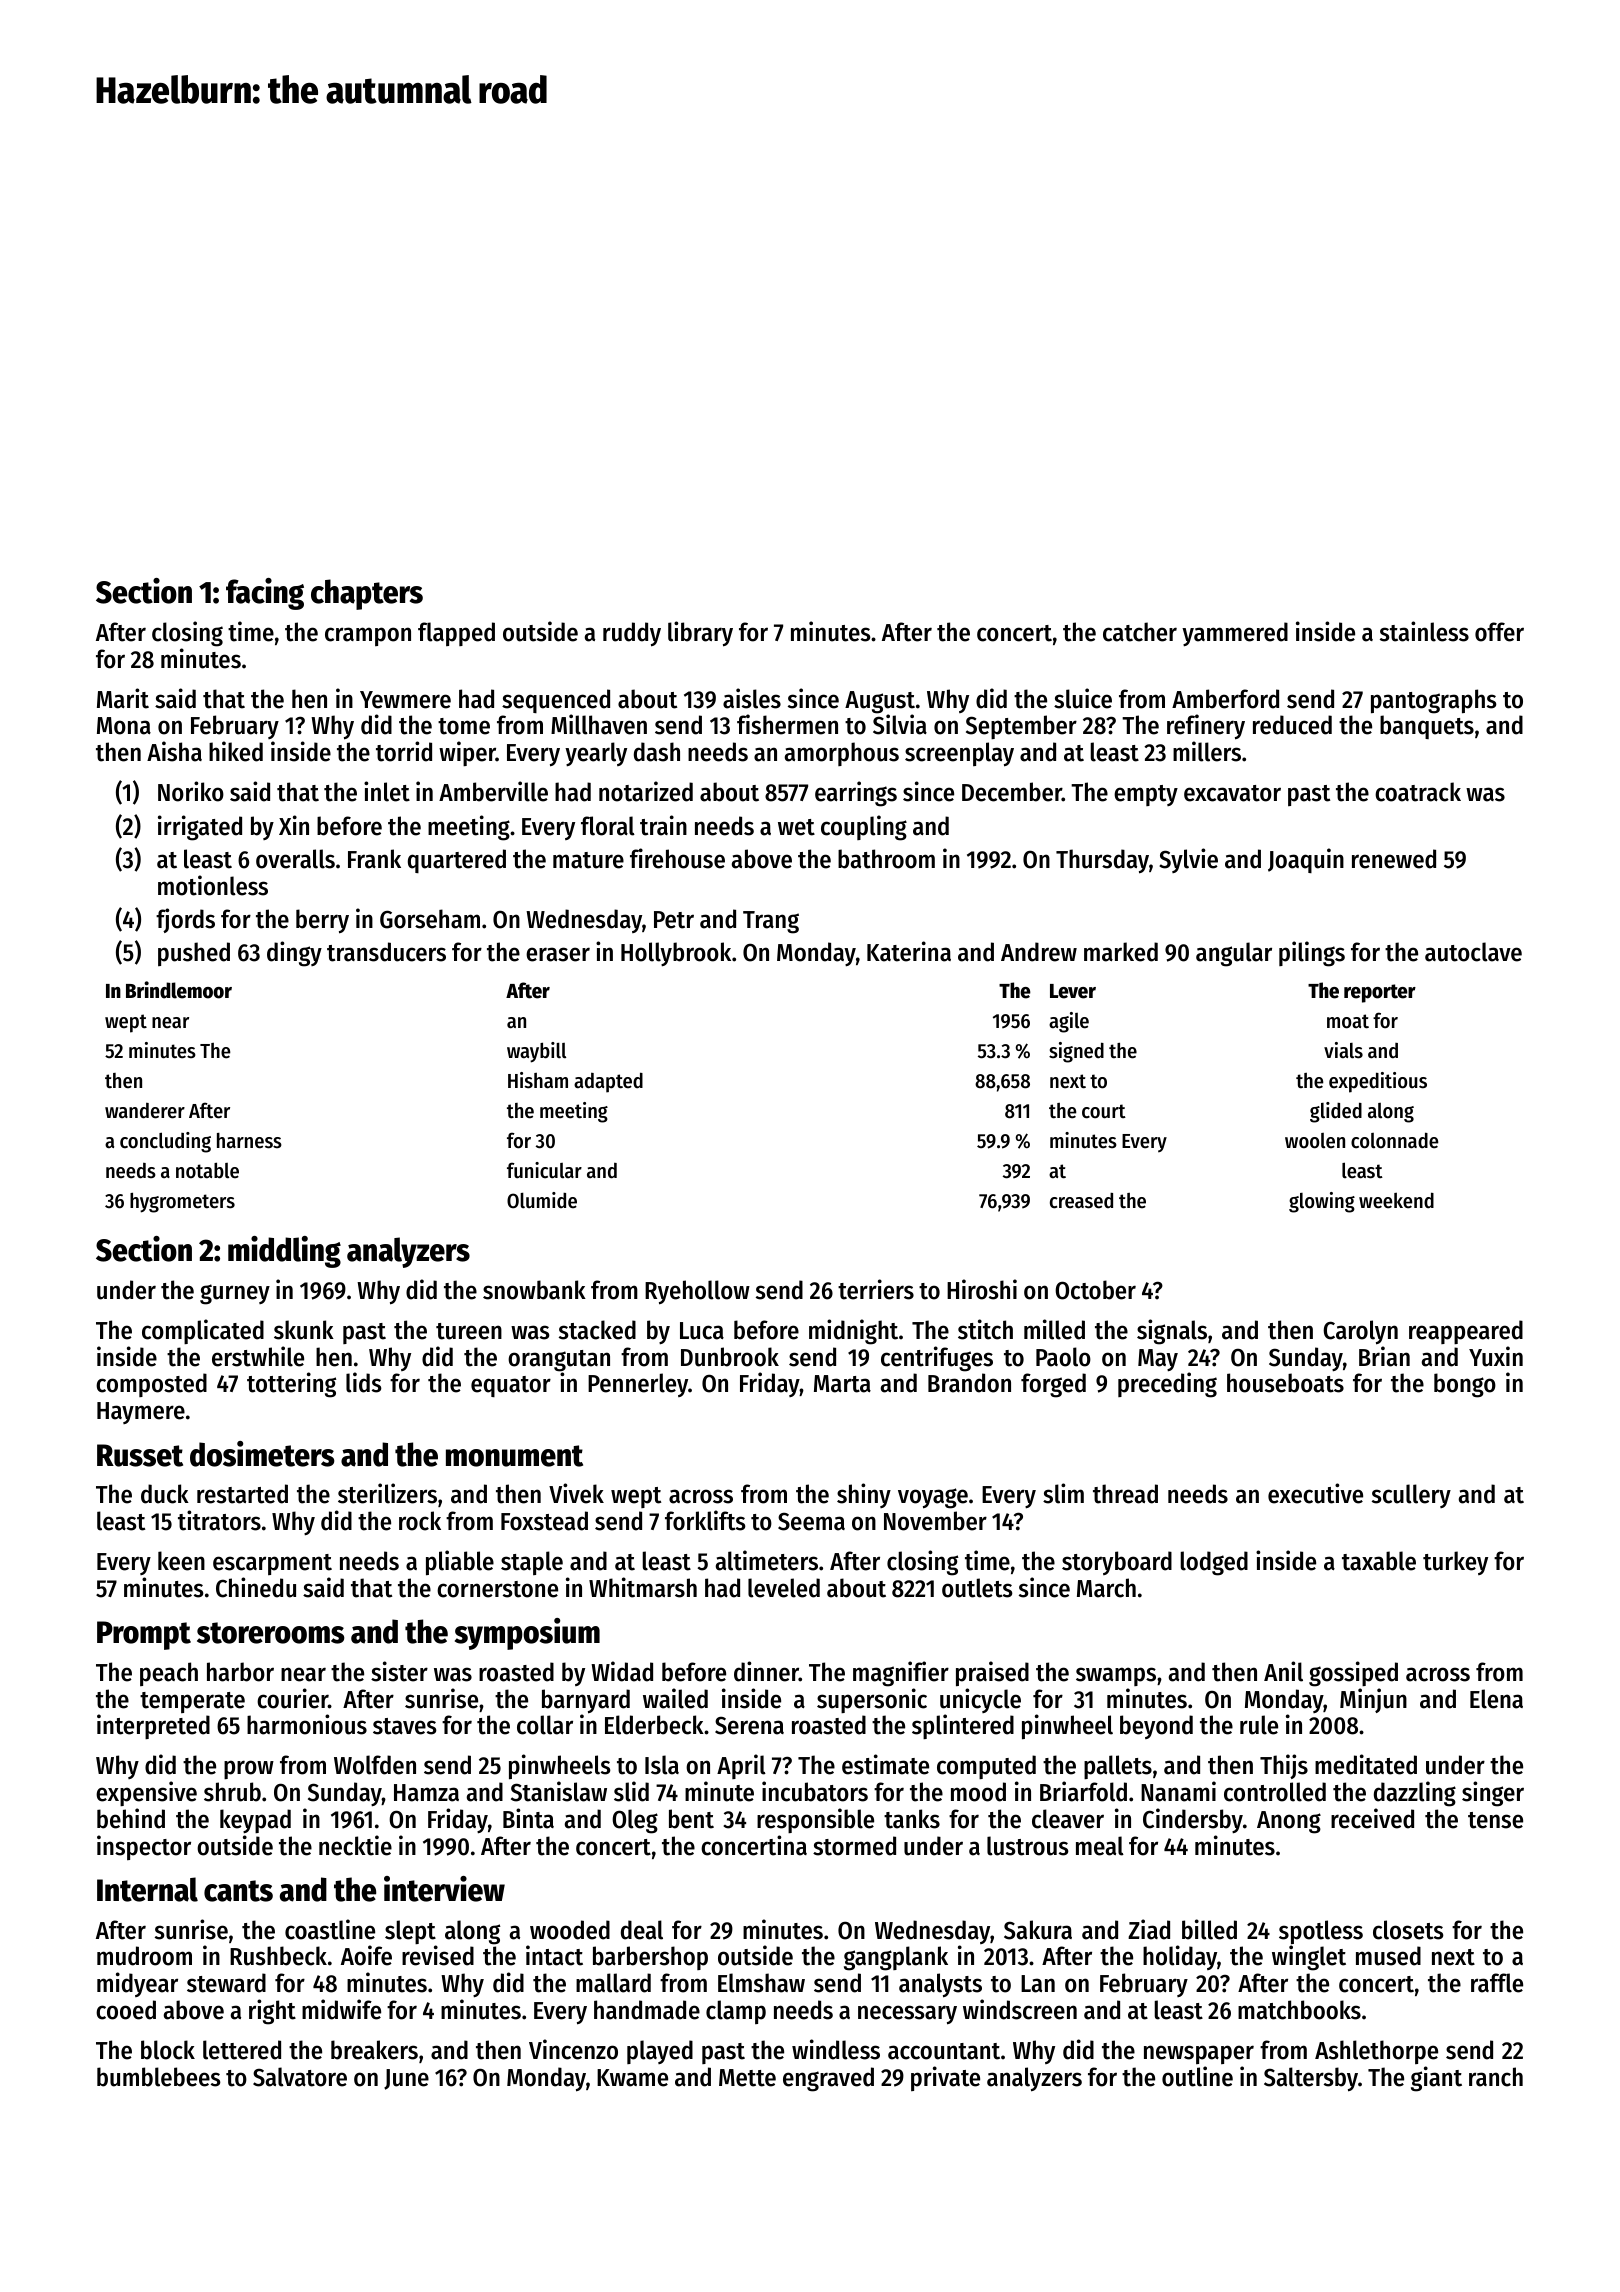 Image resolution: width=1620 pixels, height=2292 pixels. I want to click on yammered, so click(1235, 634).
